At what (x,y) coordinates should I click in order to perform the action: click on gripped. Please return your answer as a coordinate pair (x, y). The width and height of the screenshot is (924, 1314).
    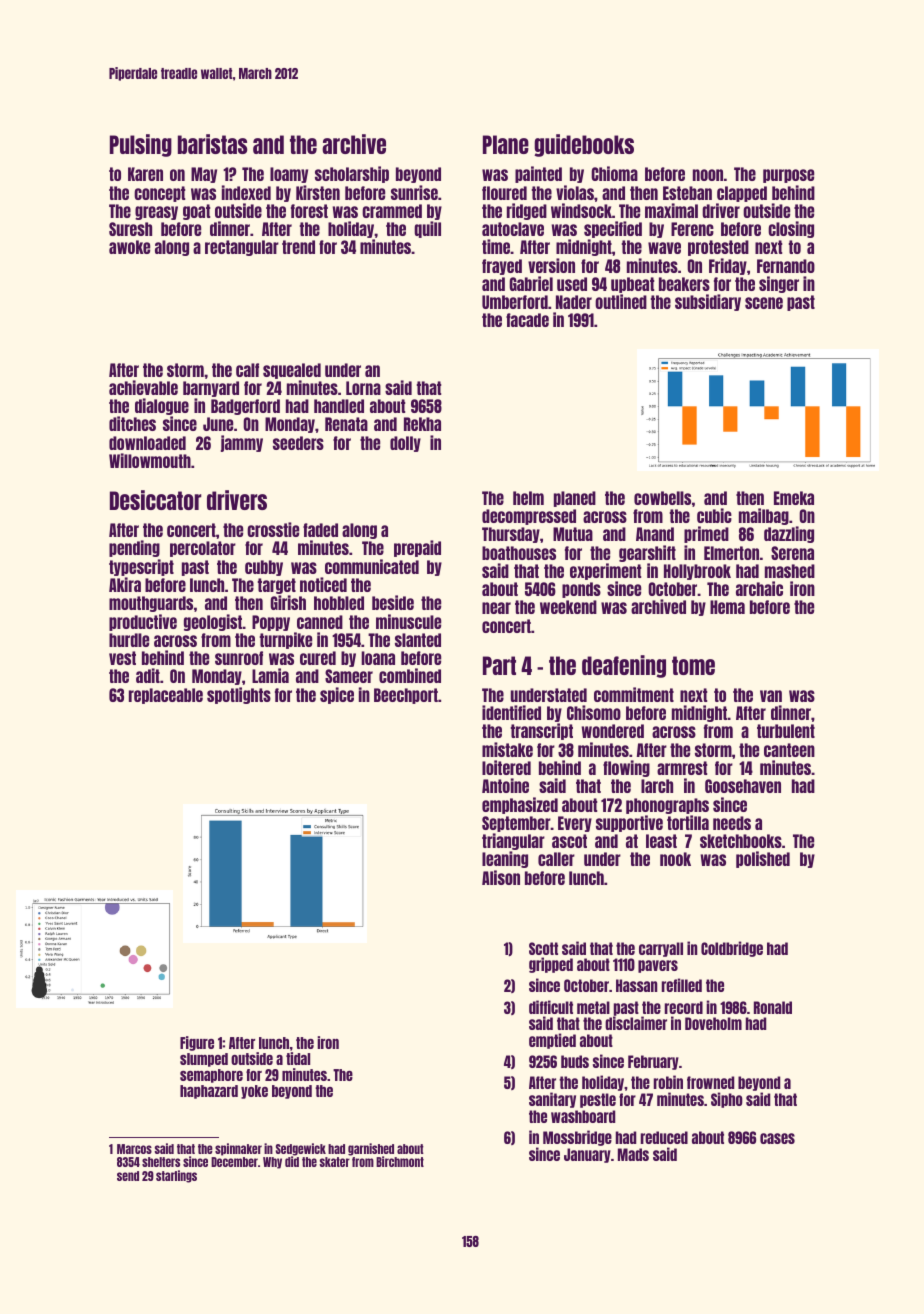
    Looking at the image, I should click on (551, 965).
